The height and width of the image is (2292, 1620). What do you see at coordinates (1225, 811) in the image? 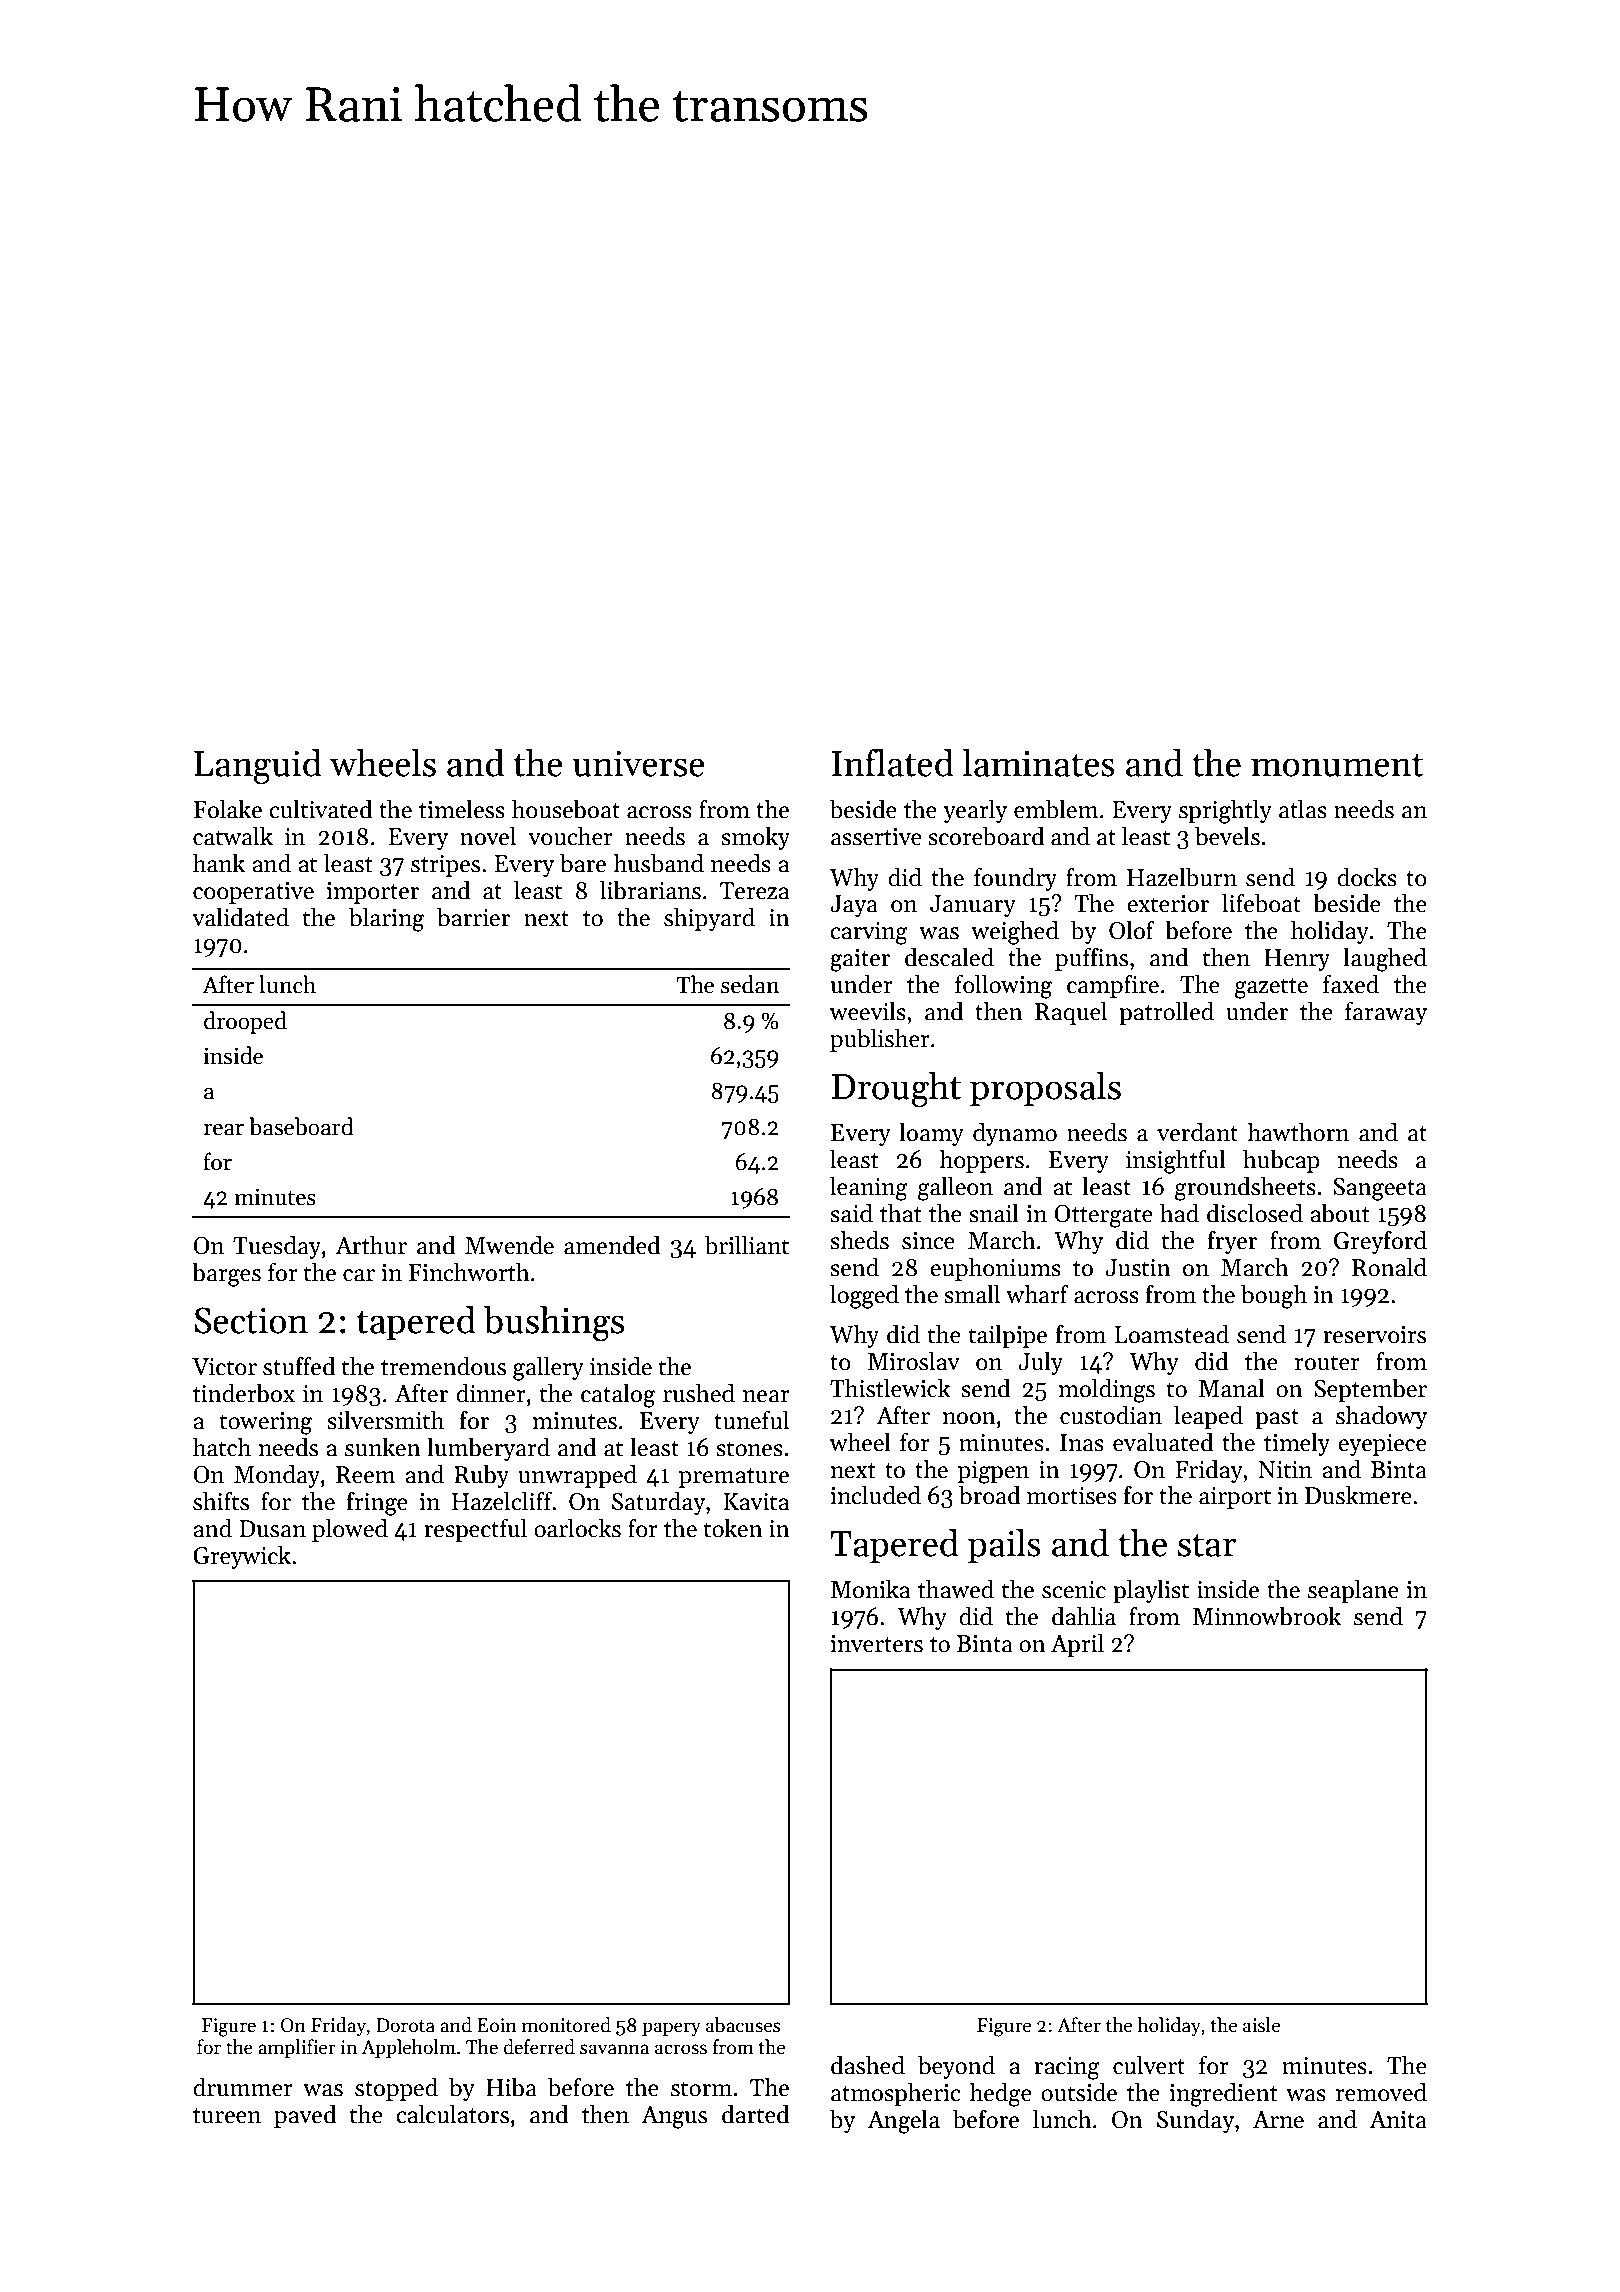
I see `sprightly` at bounding box center [1225, 811].
